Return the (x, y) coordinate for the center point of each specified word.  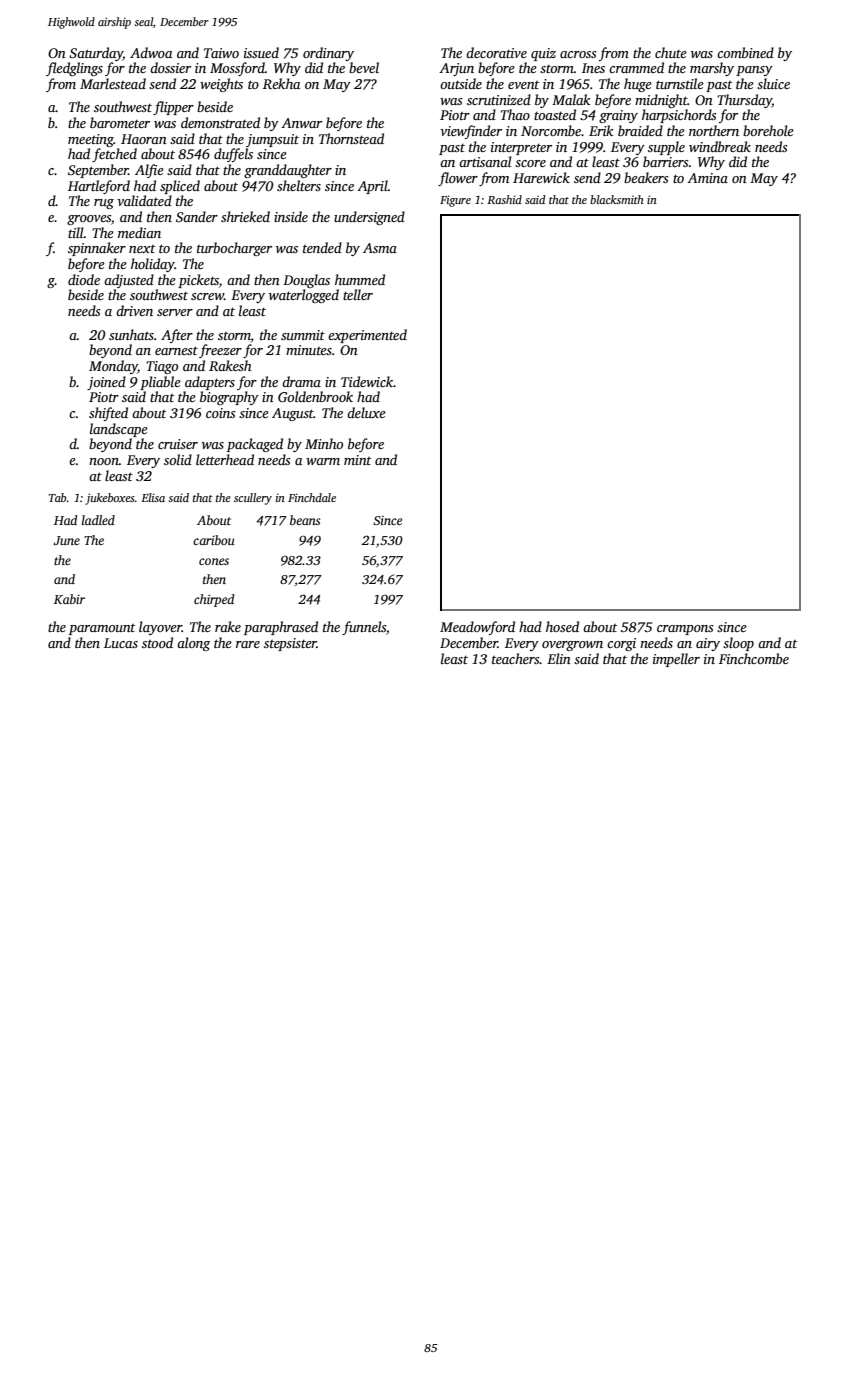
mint (357, 460)
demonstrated (220, 122)
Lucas (121, 643)
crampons (685, 630)
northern (714, 130)
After (177, 336)
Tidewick (367, 381)
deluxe (366, 412)
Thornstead (351, 138)
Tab (57, 497)
